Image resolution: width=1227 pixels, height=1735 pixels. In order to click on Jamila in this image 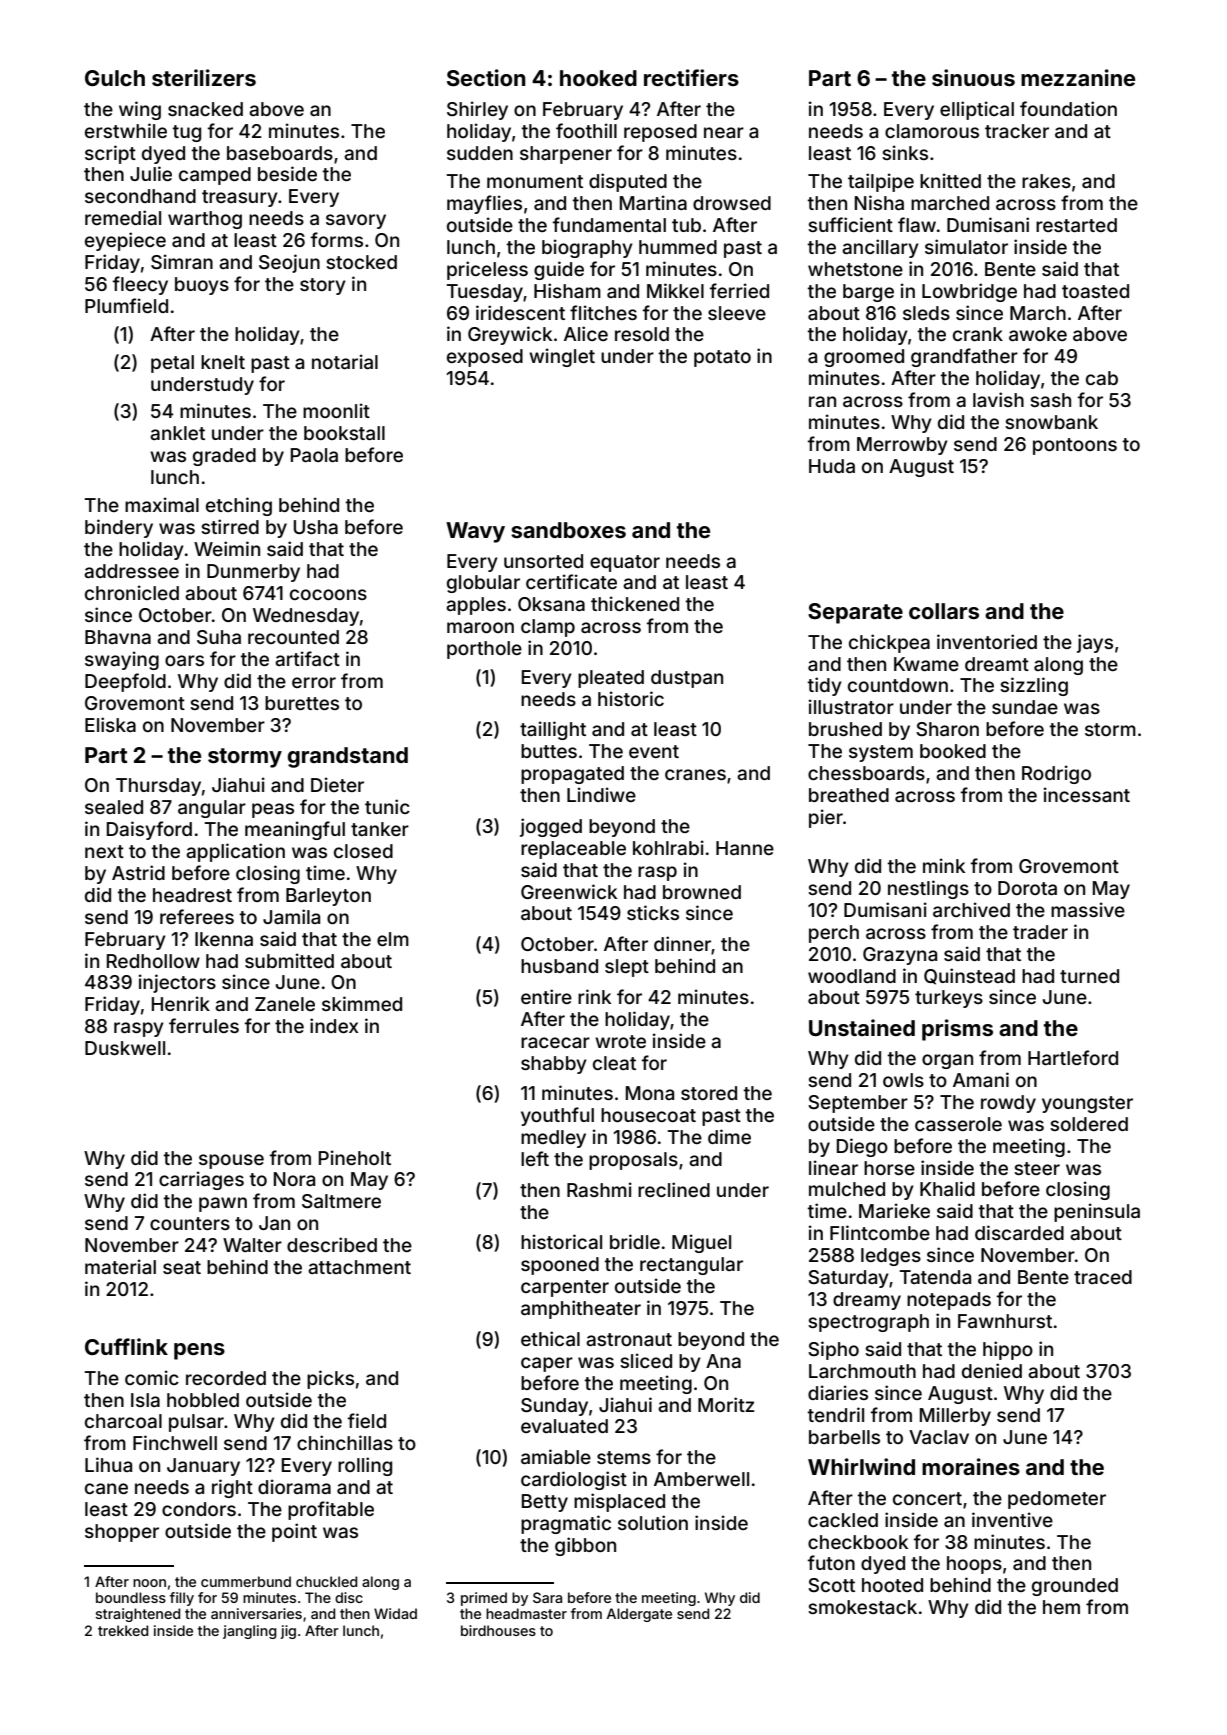, I will do `click(291, 916)`.
